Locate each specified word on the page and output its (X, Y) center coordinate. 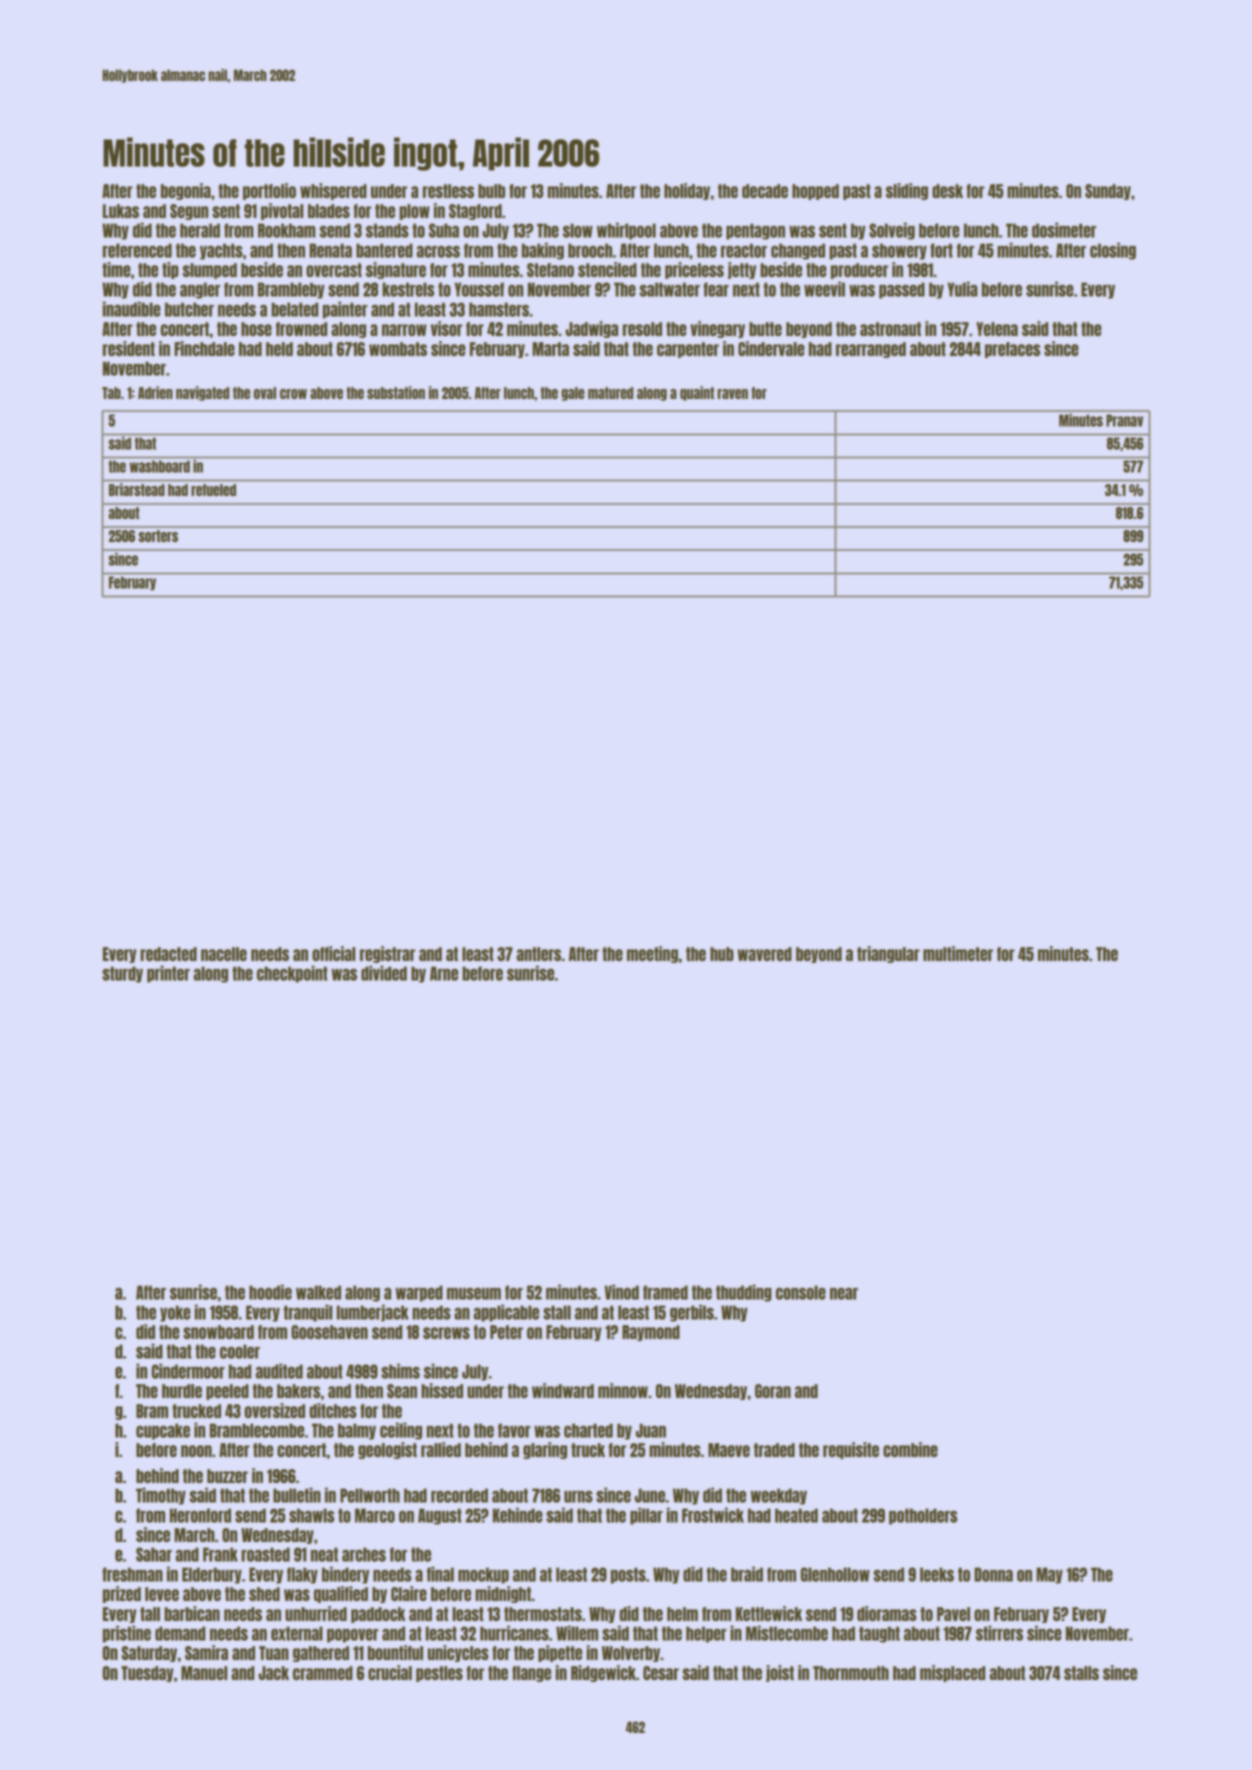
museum (474, 1293)
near (844, 1294)
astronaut (890, 329)
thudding (744, 1293)
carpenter (688, 350)
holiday (687, 191)
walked (318, 1292)
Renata (330, 250)
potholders (923, 1516)
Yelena (997, 329)
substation (396, 392)
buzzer (227, 1476)
